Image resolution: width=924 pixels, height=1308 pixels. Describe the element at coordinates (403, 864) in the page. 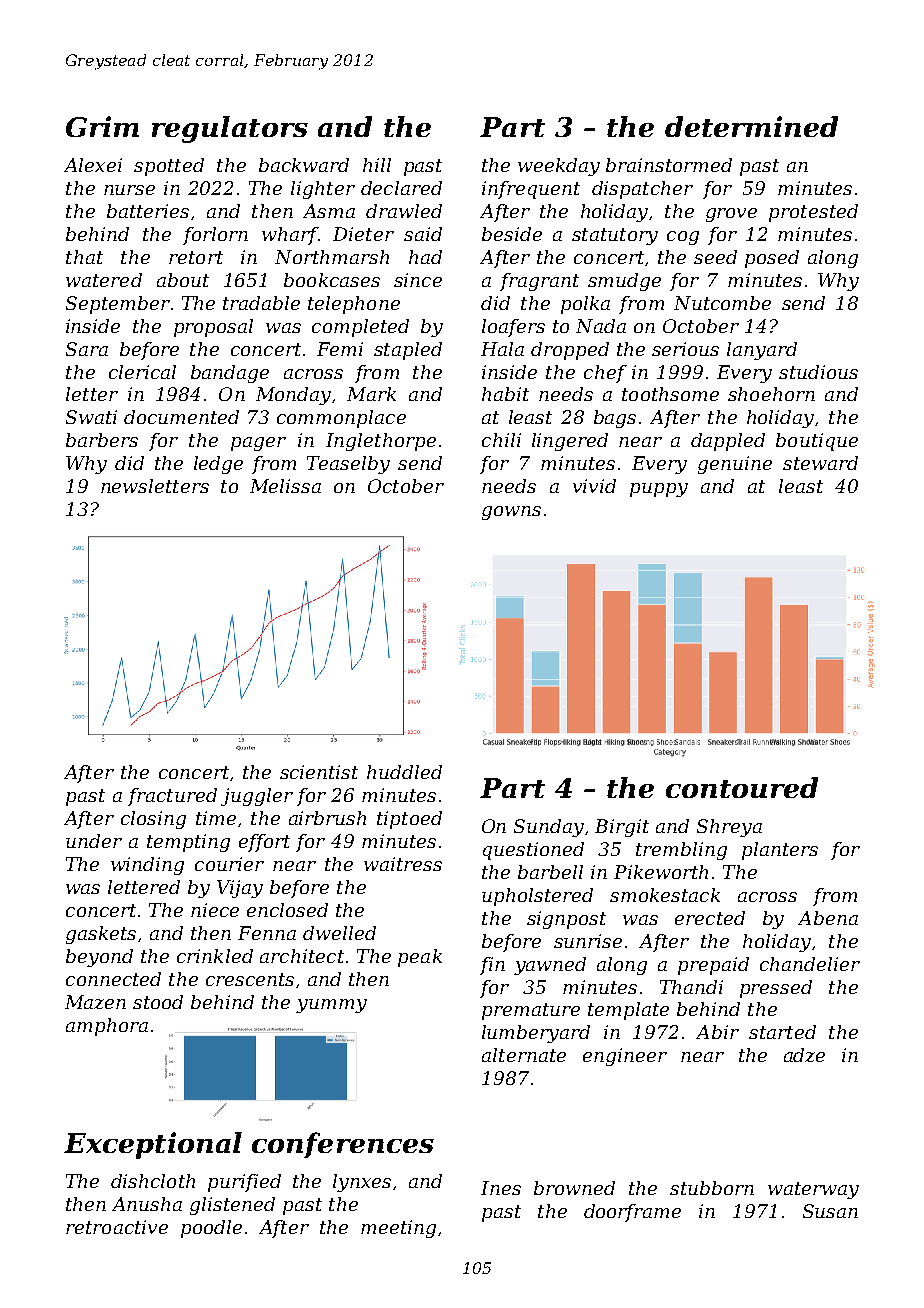

I see `waitress` at that location.
